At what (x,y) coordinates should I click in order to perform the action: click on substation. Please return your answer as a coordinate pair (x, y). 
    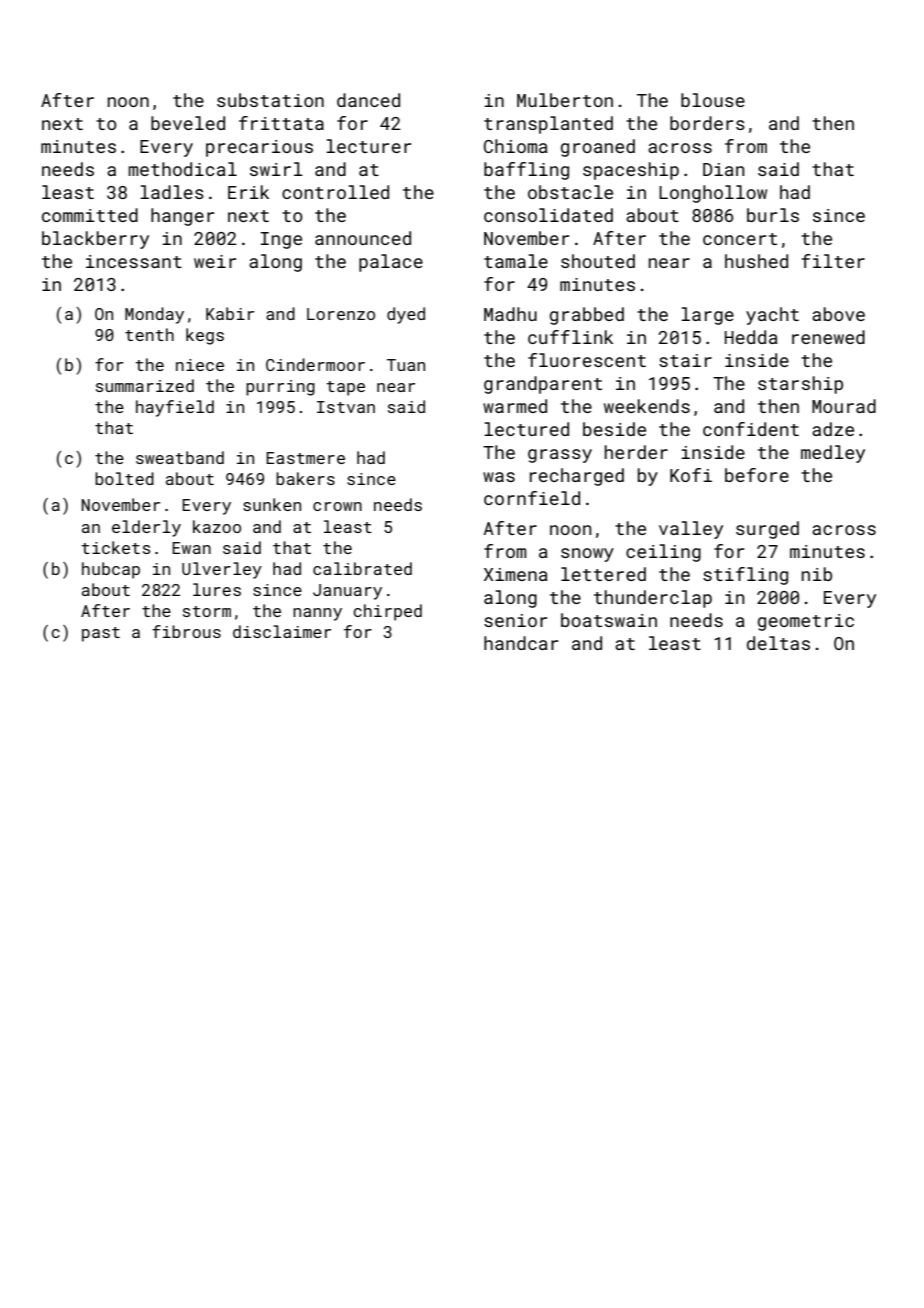
    Looking at the image, I should click on (270, 100).
